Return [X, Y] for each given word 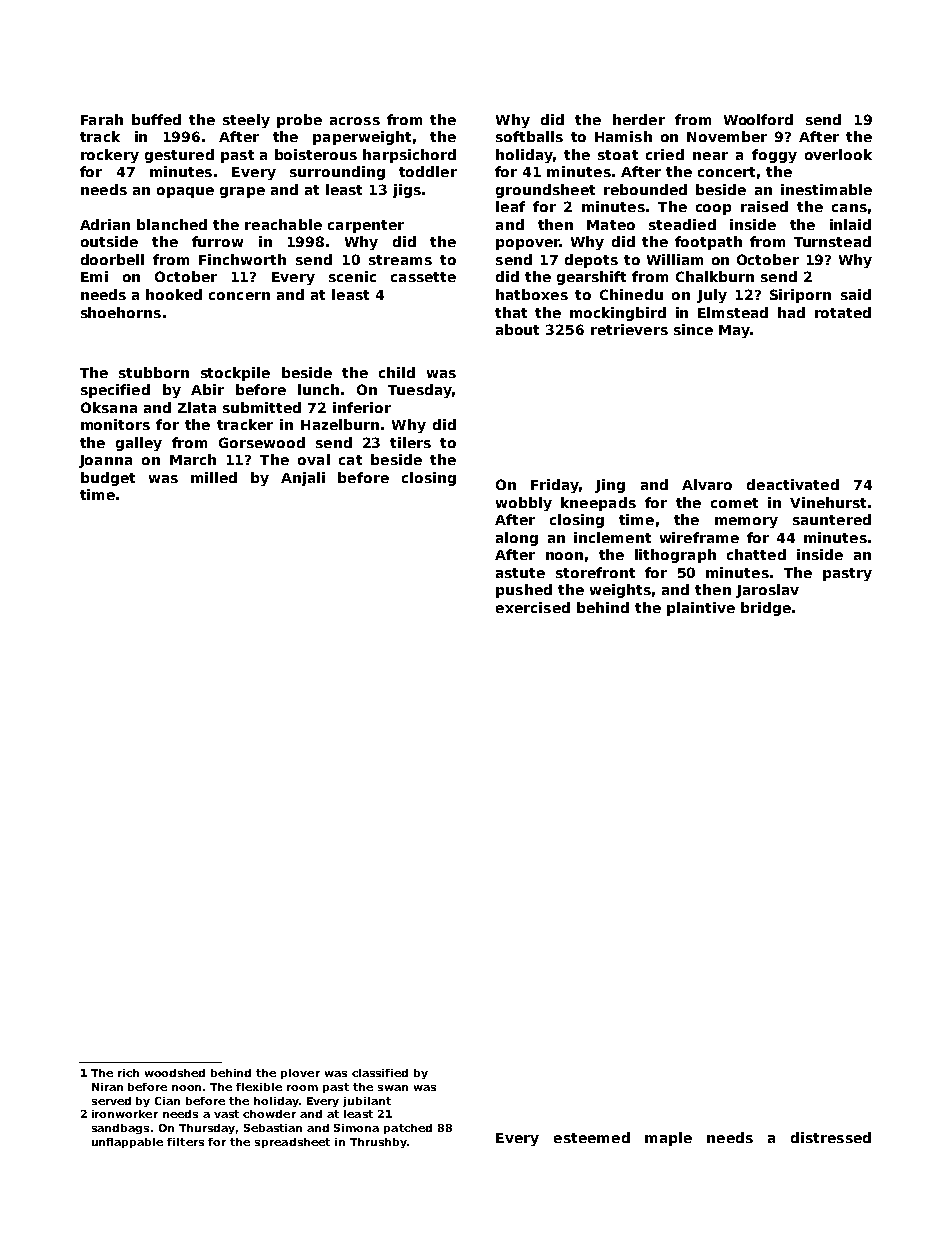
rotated [843, 312]
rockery [110, 156]
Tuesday [420, 391]
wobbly [524, 504]
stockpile [235, 374]
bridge [766, 609]
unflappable [127, 1143]
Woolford [758, 119]
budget [108, 479]
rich [128, 1073]
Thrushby [378, 1143]
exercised [533, 607]
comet [734, 503]
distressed [831, 1137]
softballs [529, 136]
